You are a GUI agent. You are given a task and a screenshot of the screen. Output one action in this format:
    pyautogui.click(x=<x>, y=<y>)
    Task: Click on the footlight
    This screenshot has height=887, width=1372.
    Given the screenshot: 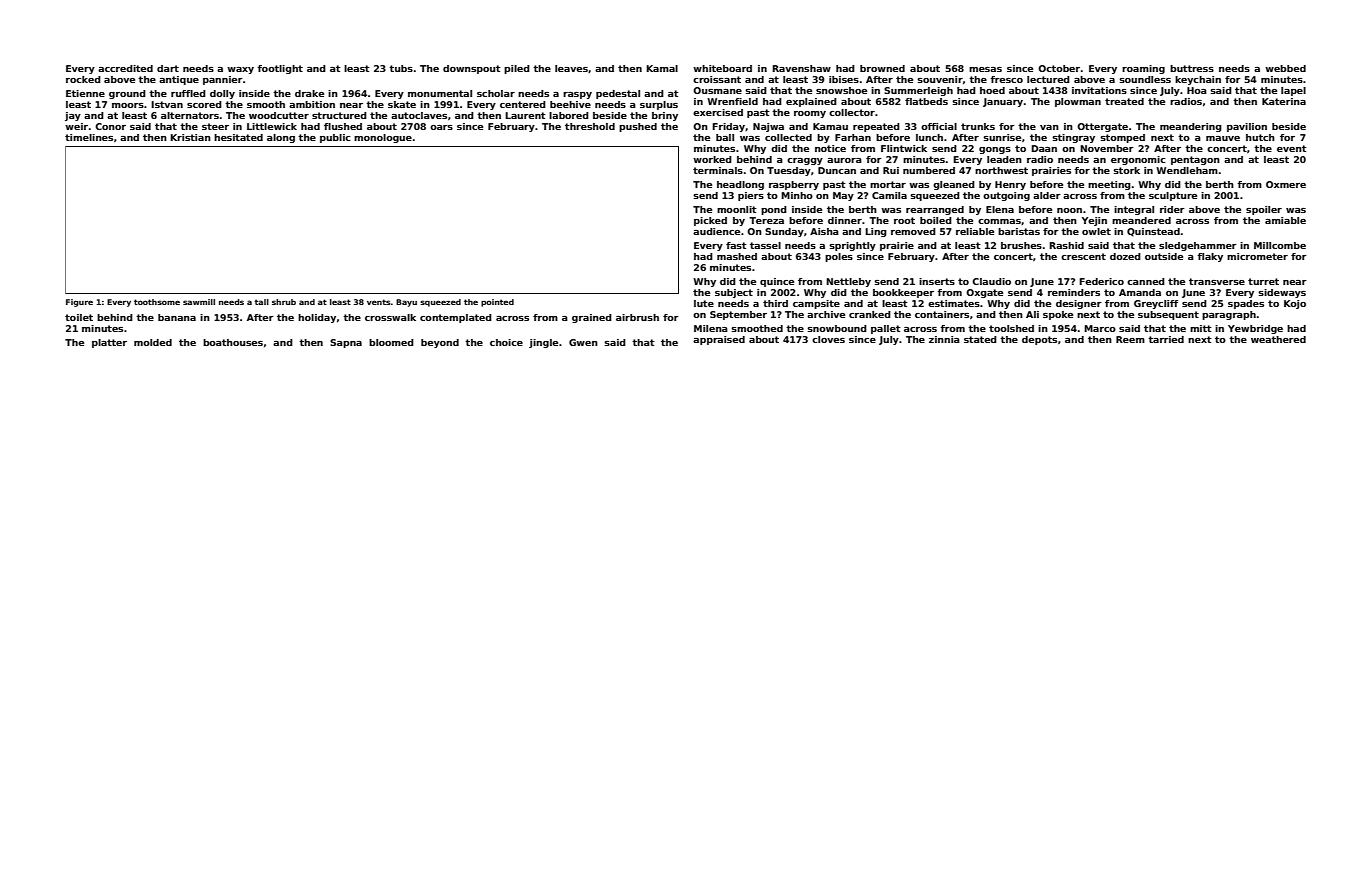 What is the action you would take?
    pyautogui.click(x=280, y=69)
